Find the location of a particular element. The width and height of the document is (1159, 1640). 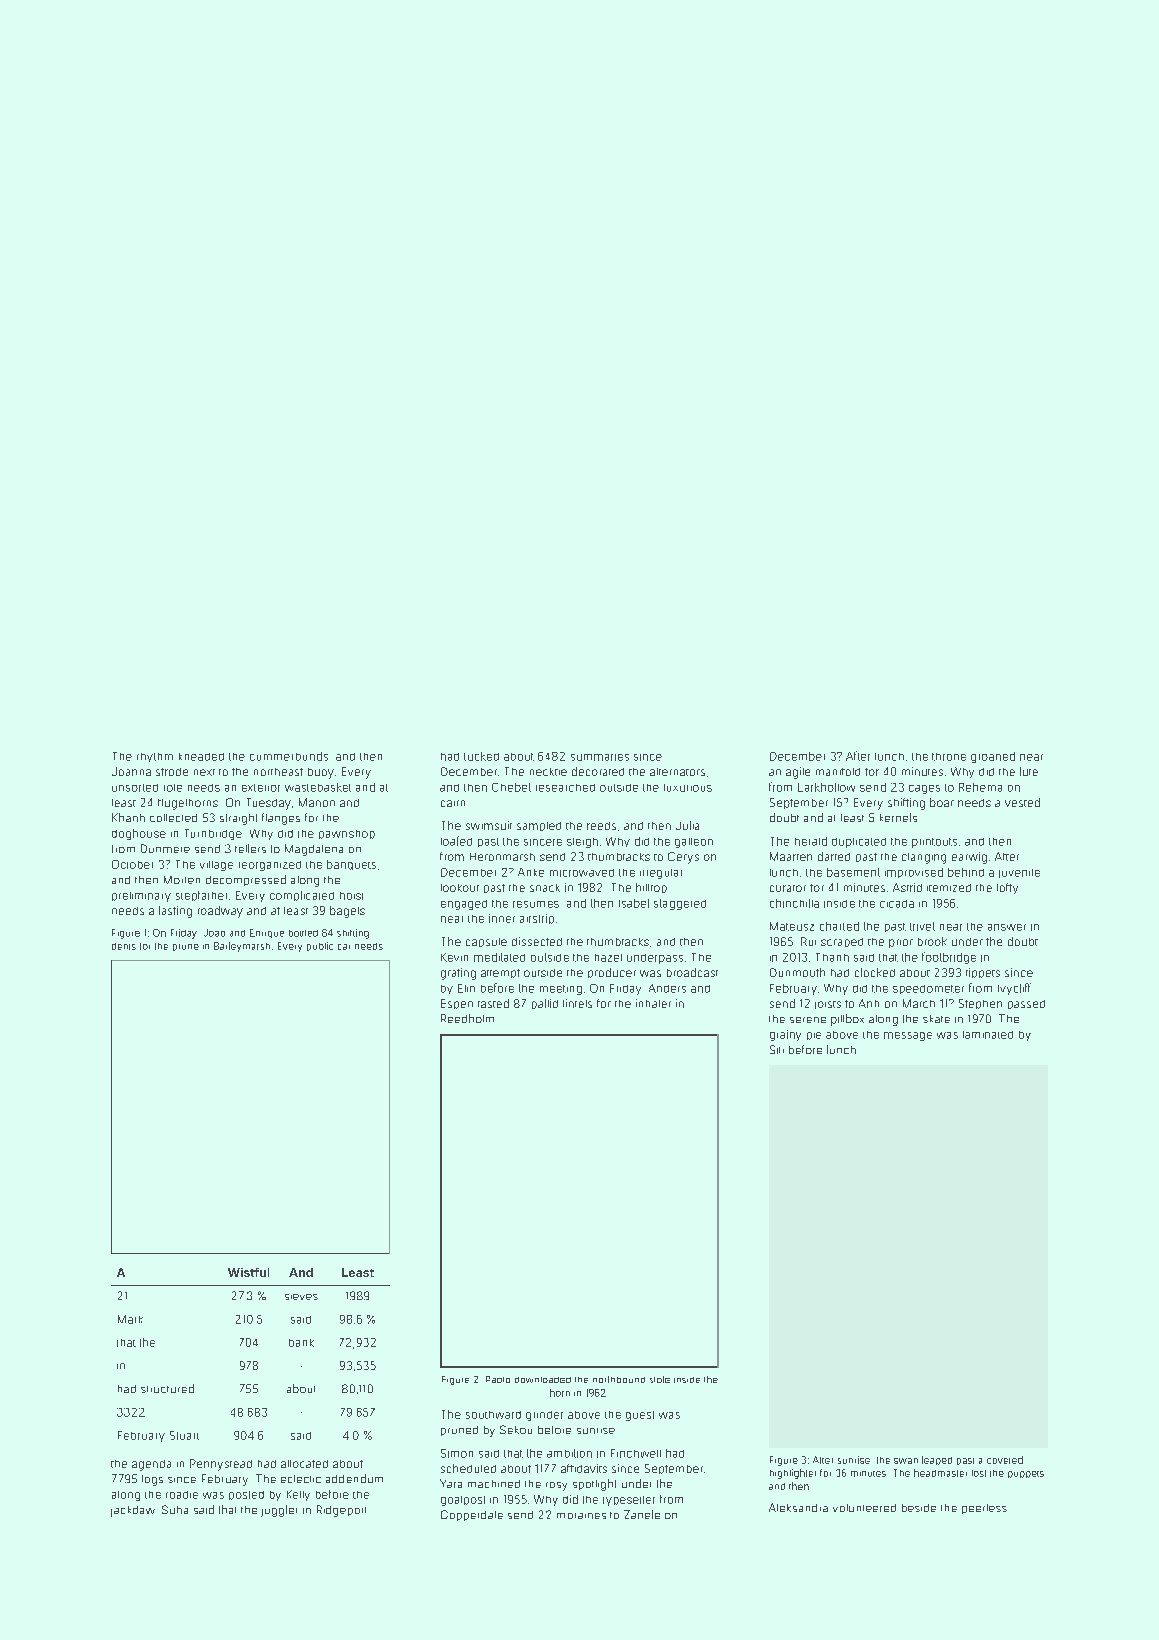

highlighter is located at coordinates (793, 1474).
